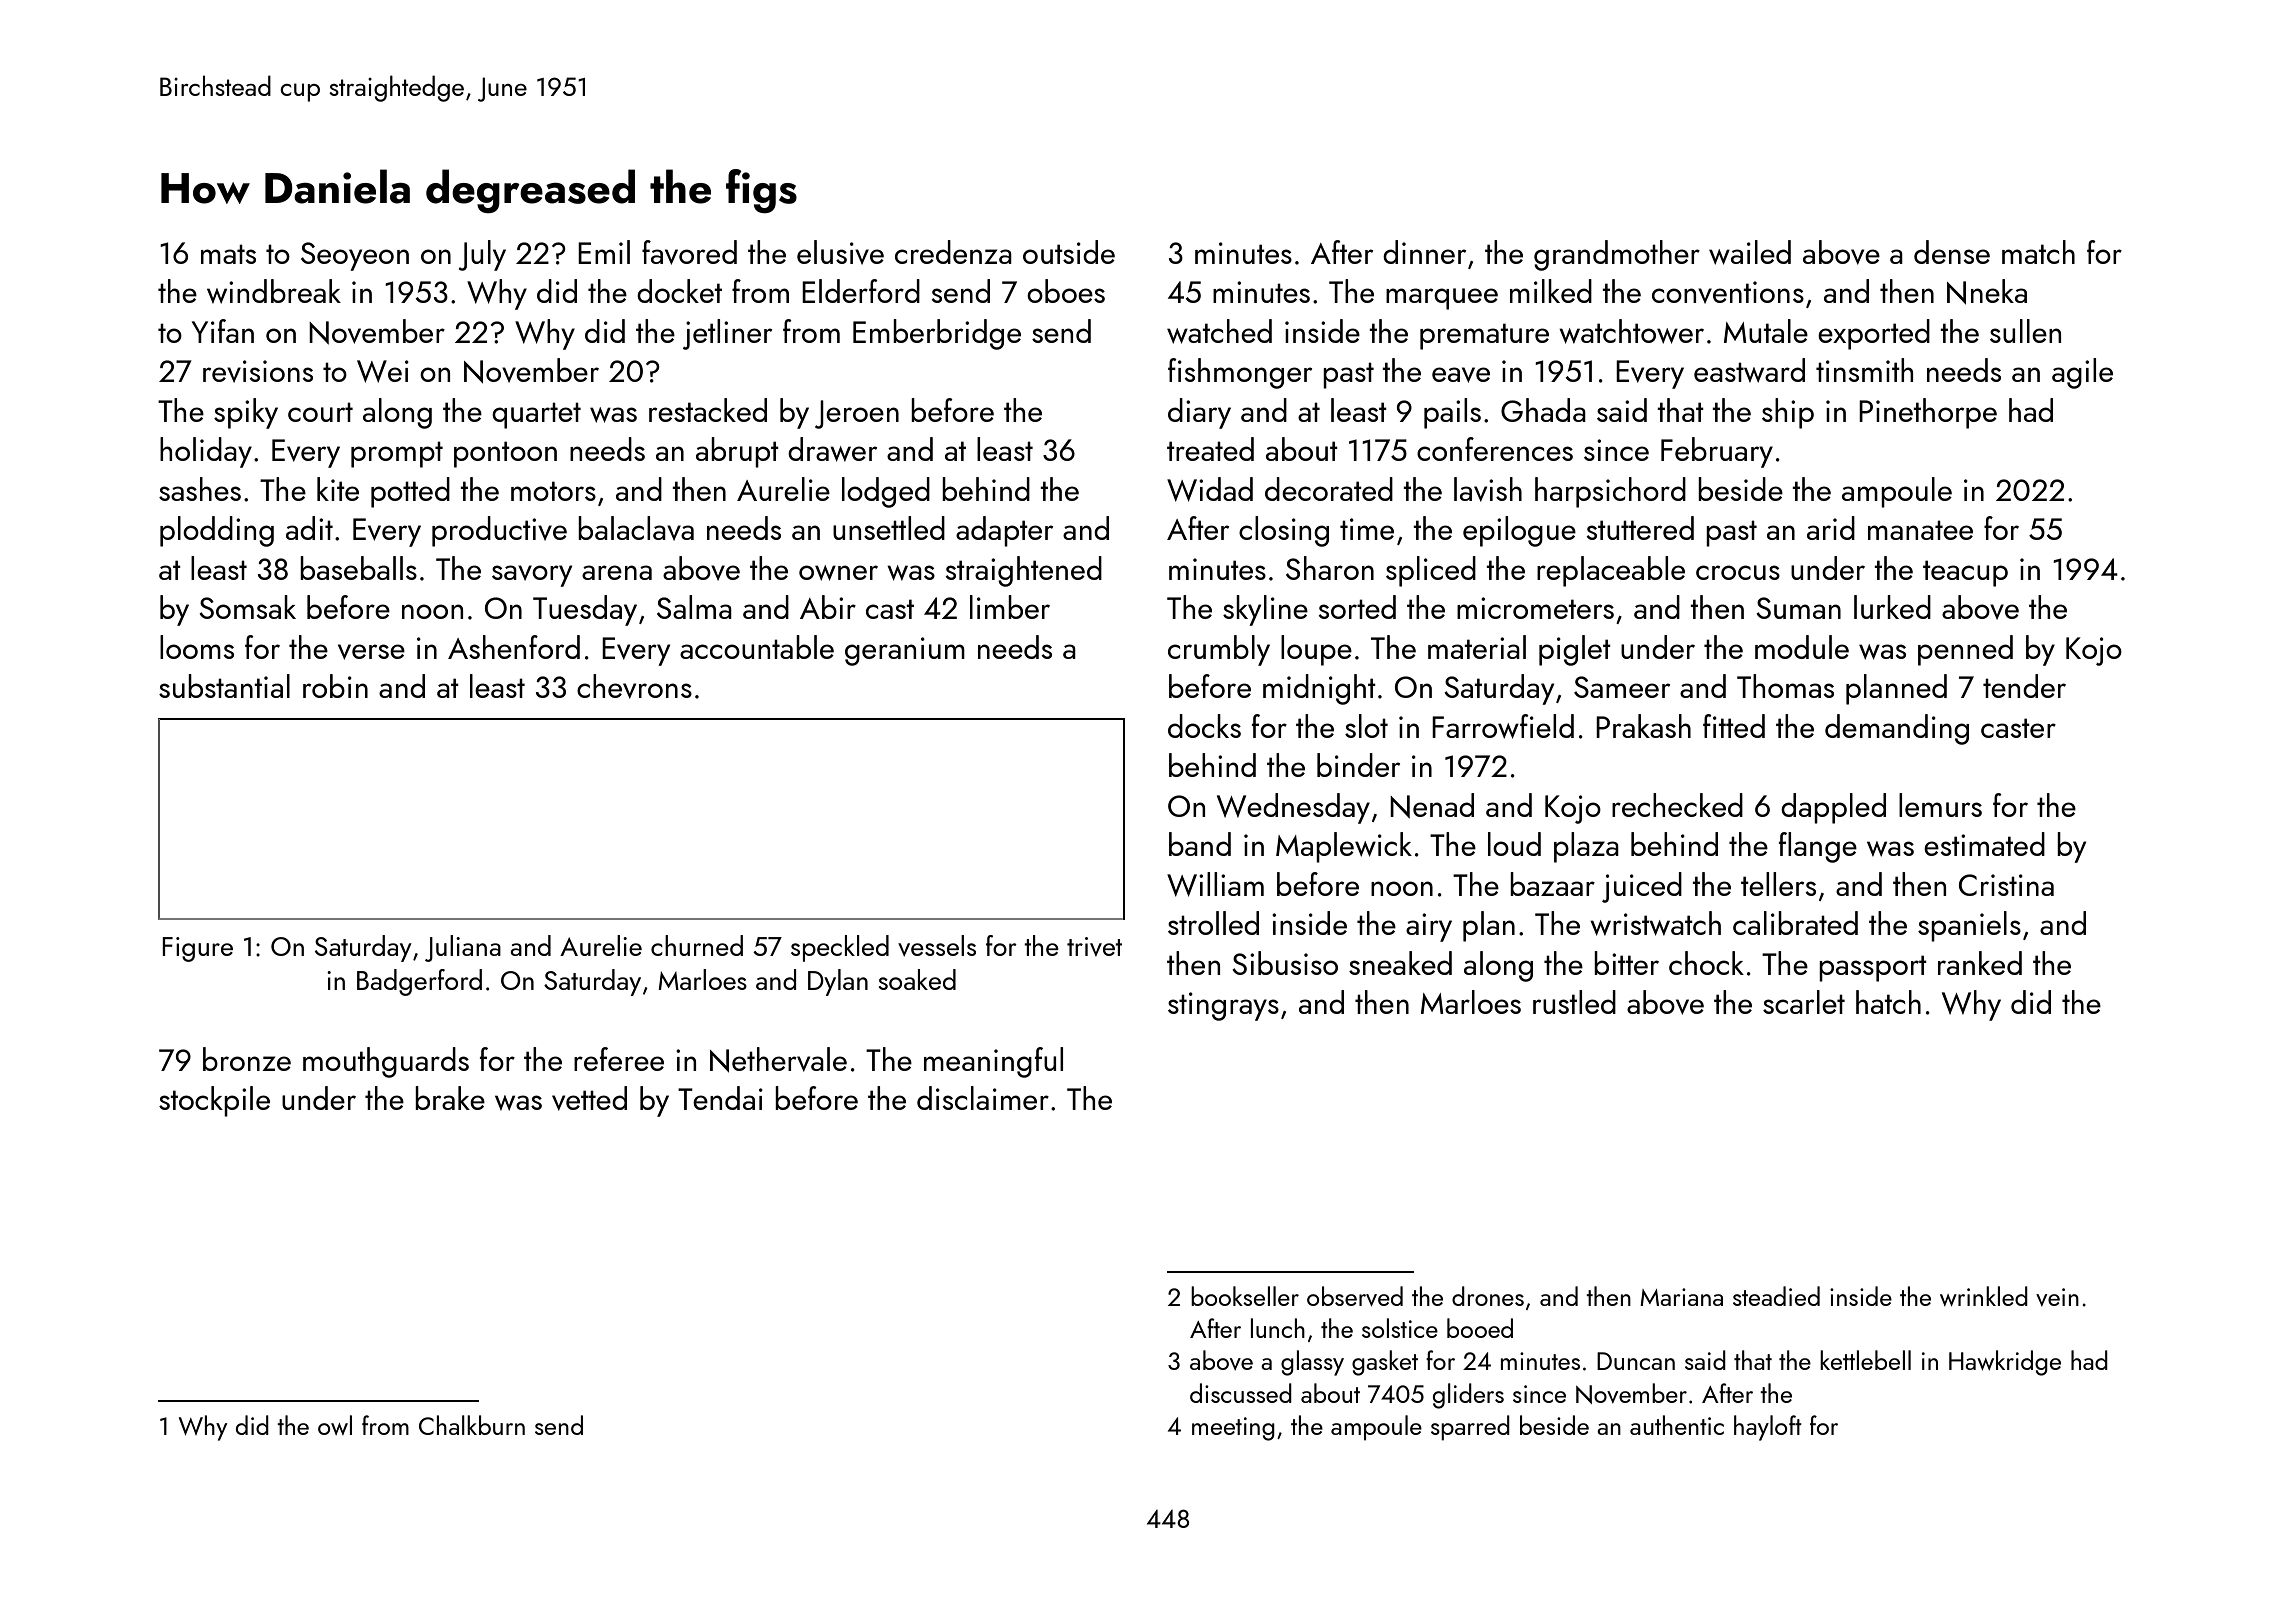  Describe the element at coordinates (505, 454) in the page. I see `pontoon` at that location.
